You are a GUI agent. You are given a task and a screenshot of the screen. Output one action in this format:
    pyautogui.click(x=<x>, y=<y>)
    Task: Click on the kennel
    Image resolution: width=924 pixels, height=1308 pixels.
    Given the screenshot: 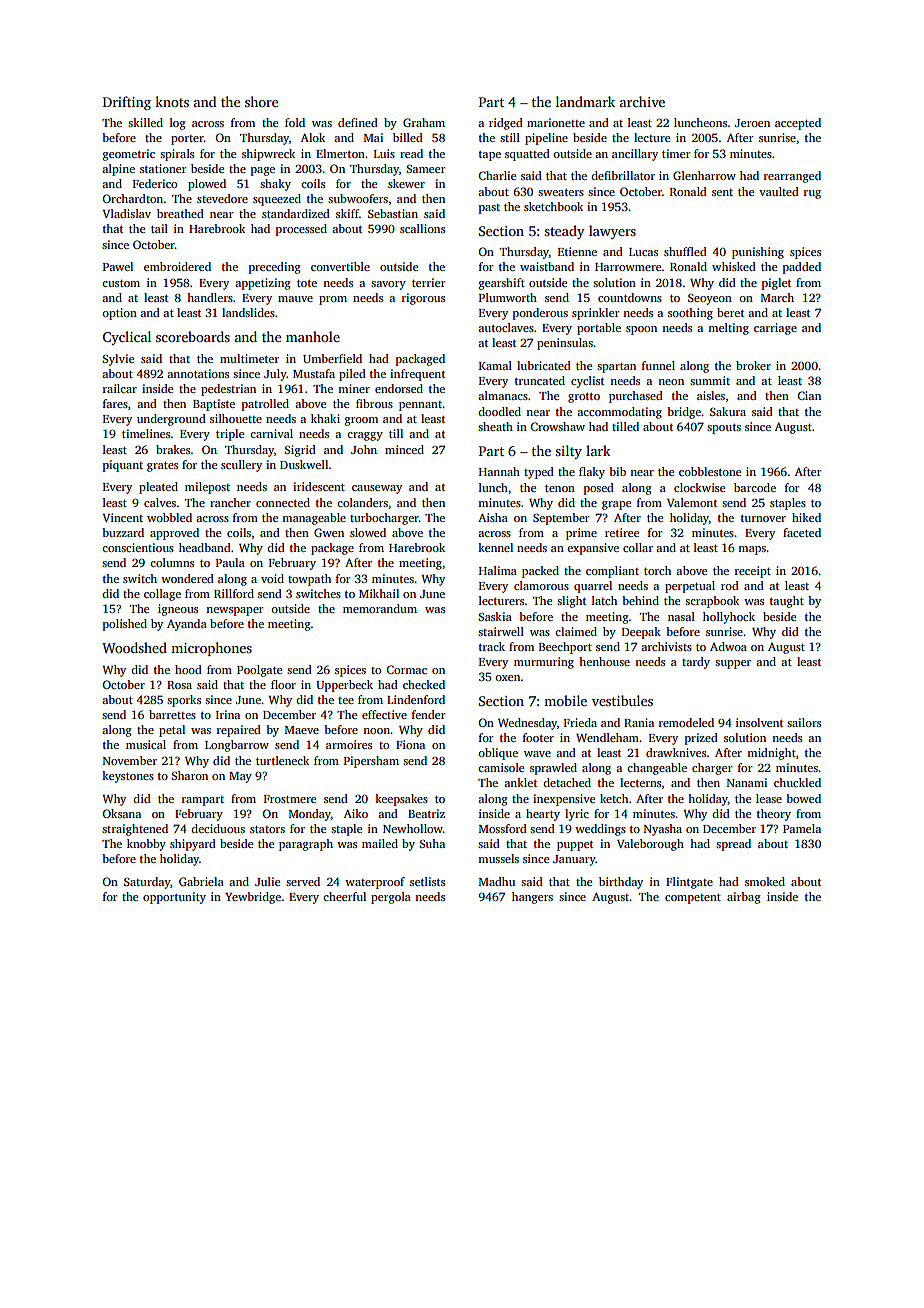 What is the action you would take?
    pyautogui.click(x=495, y=547)
